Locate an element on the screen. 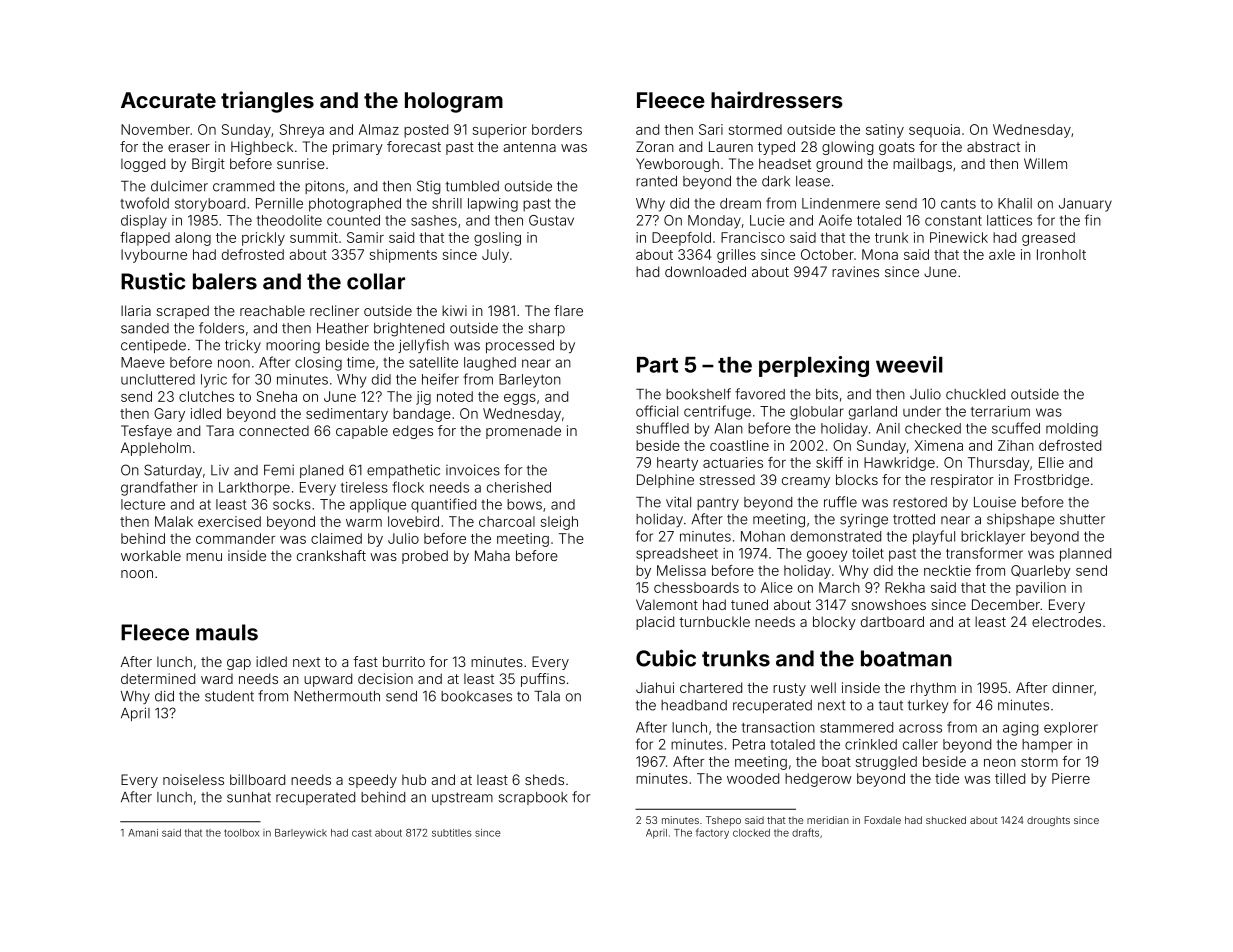 This screenshot has width=1233, height=952. hairdressers is located at coordinates (777, 99).
